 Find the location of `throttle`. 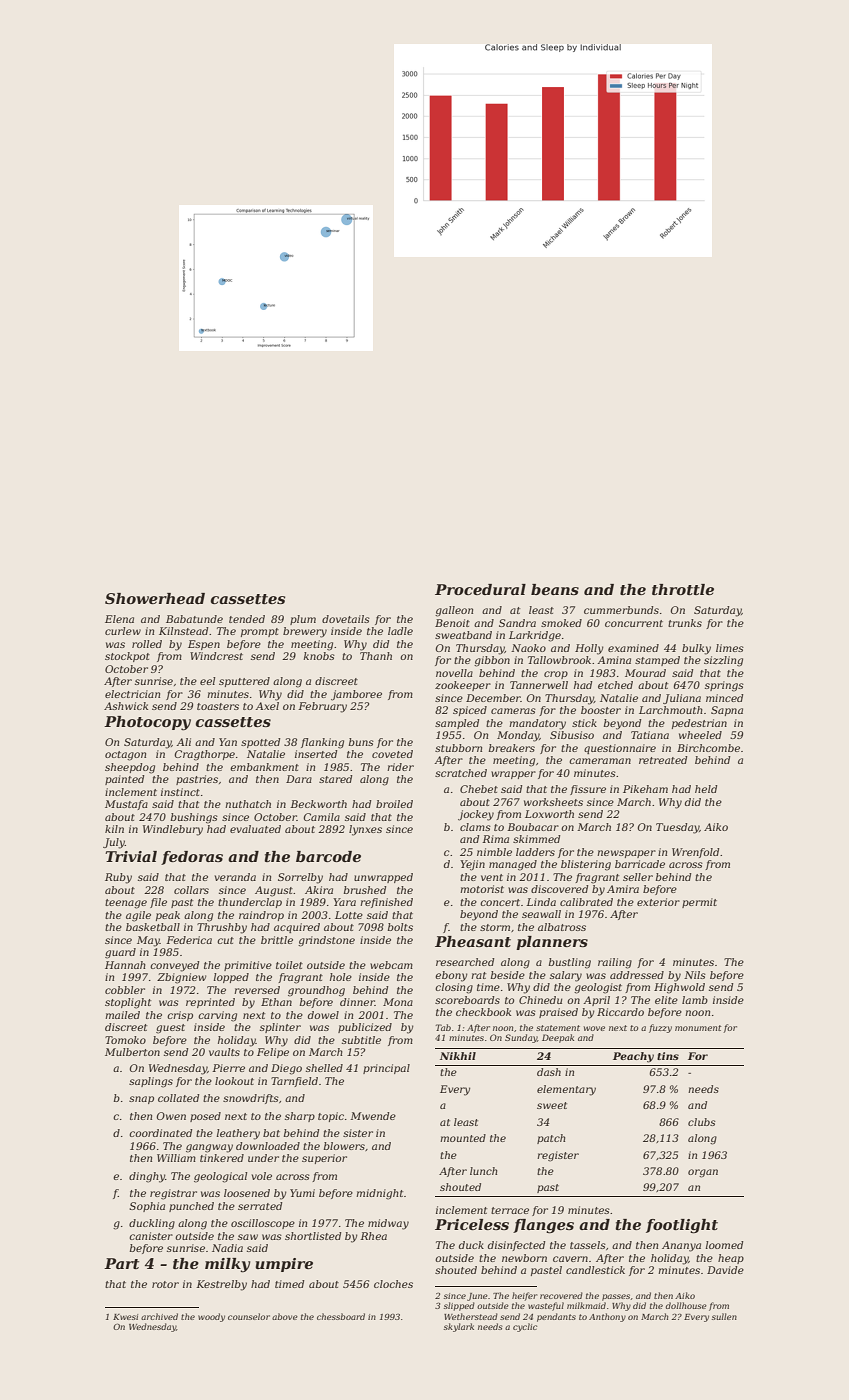

throttle is located at coordinates (683, 589).
